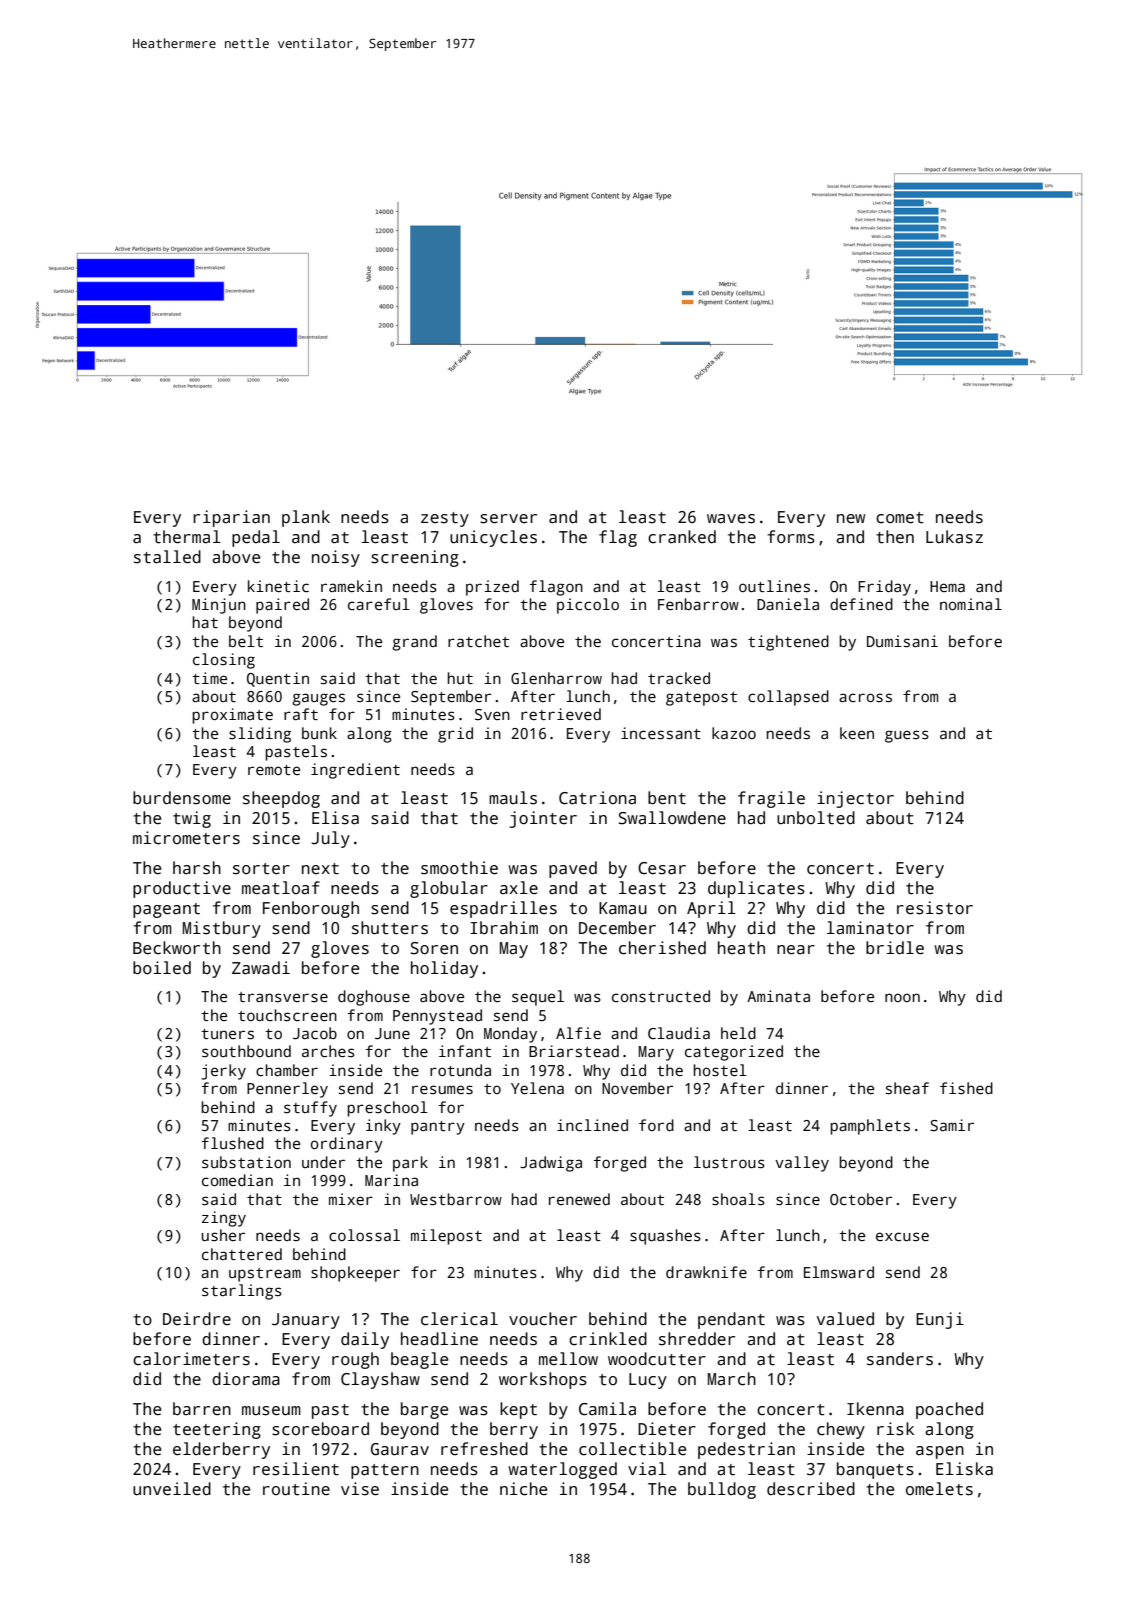 The image size is (1136, 1614). I want to click on grid, so click(455, 735).
